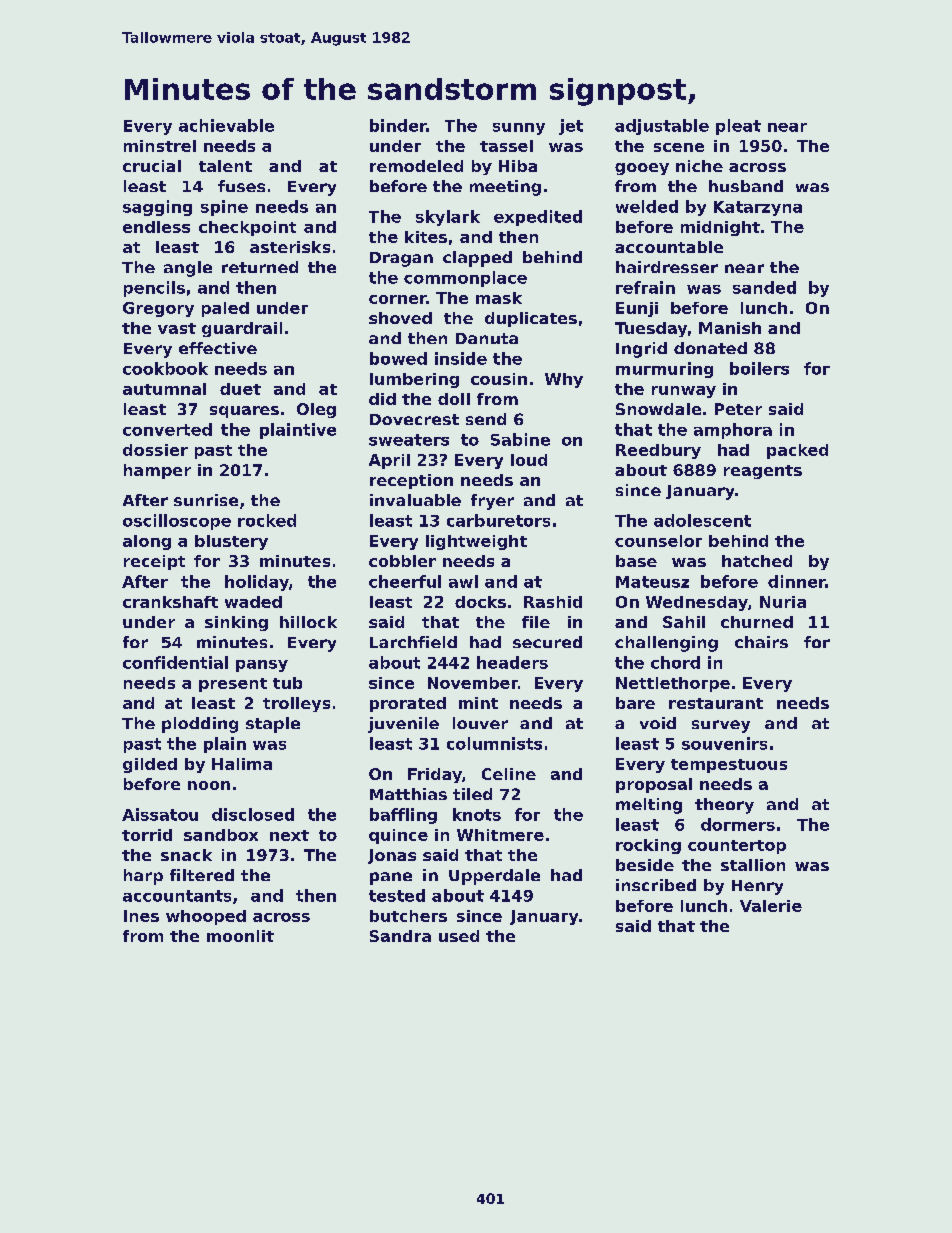 This page has width=952, height=1233. I want to click on Celine, so click(509, 774).
